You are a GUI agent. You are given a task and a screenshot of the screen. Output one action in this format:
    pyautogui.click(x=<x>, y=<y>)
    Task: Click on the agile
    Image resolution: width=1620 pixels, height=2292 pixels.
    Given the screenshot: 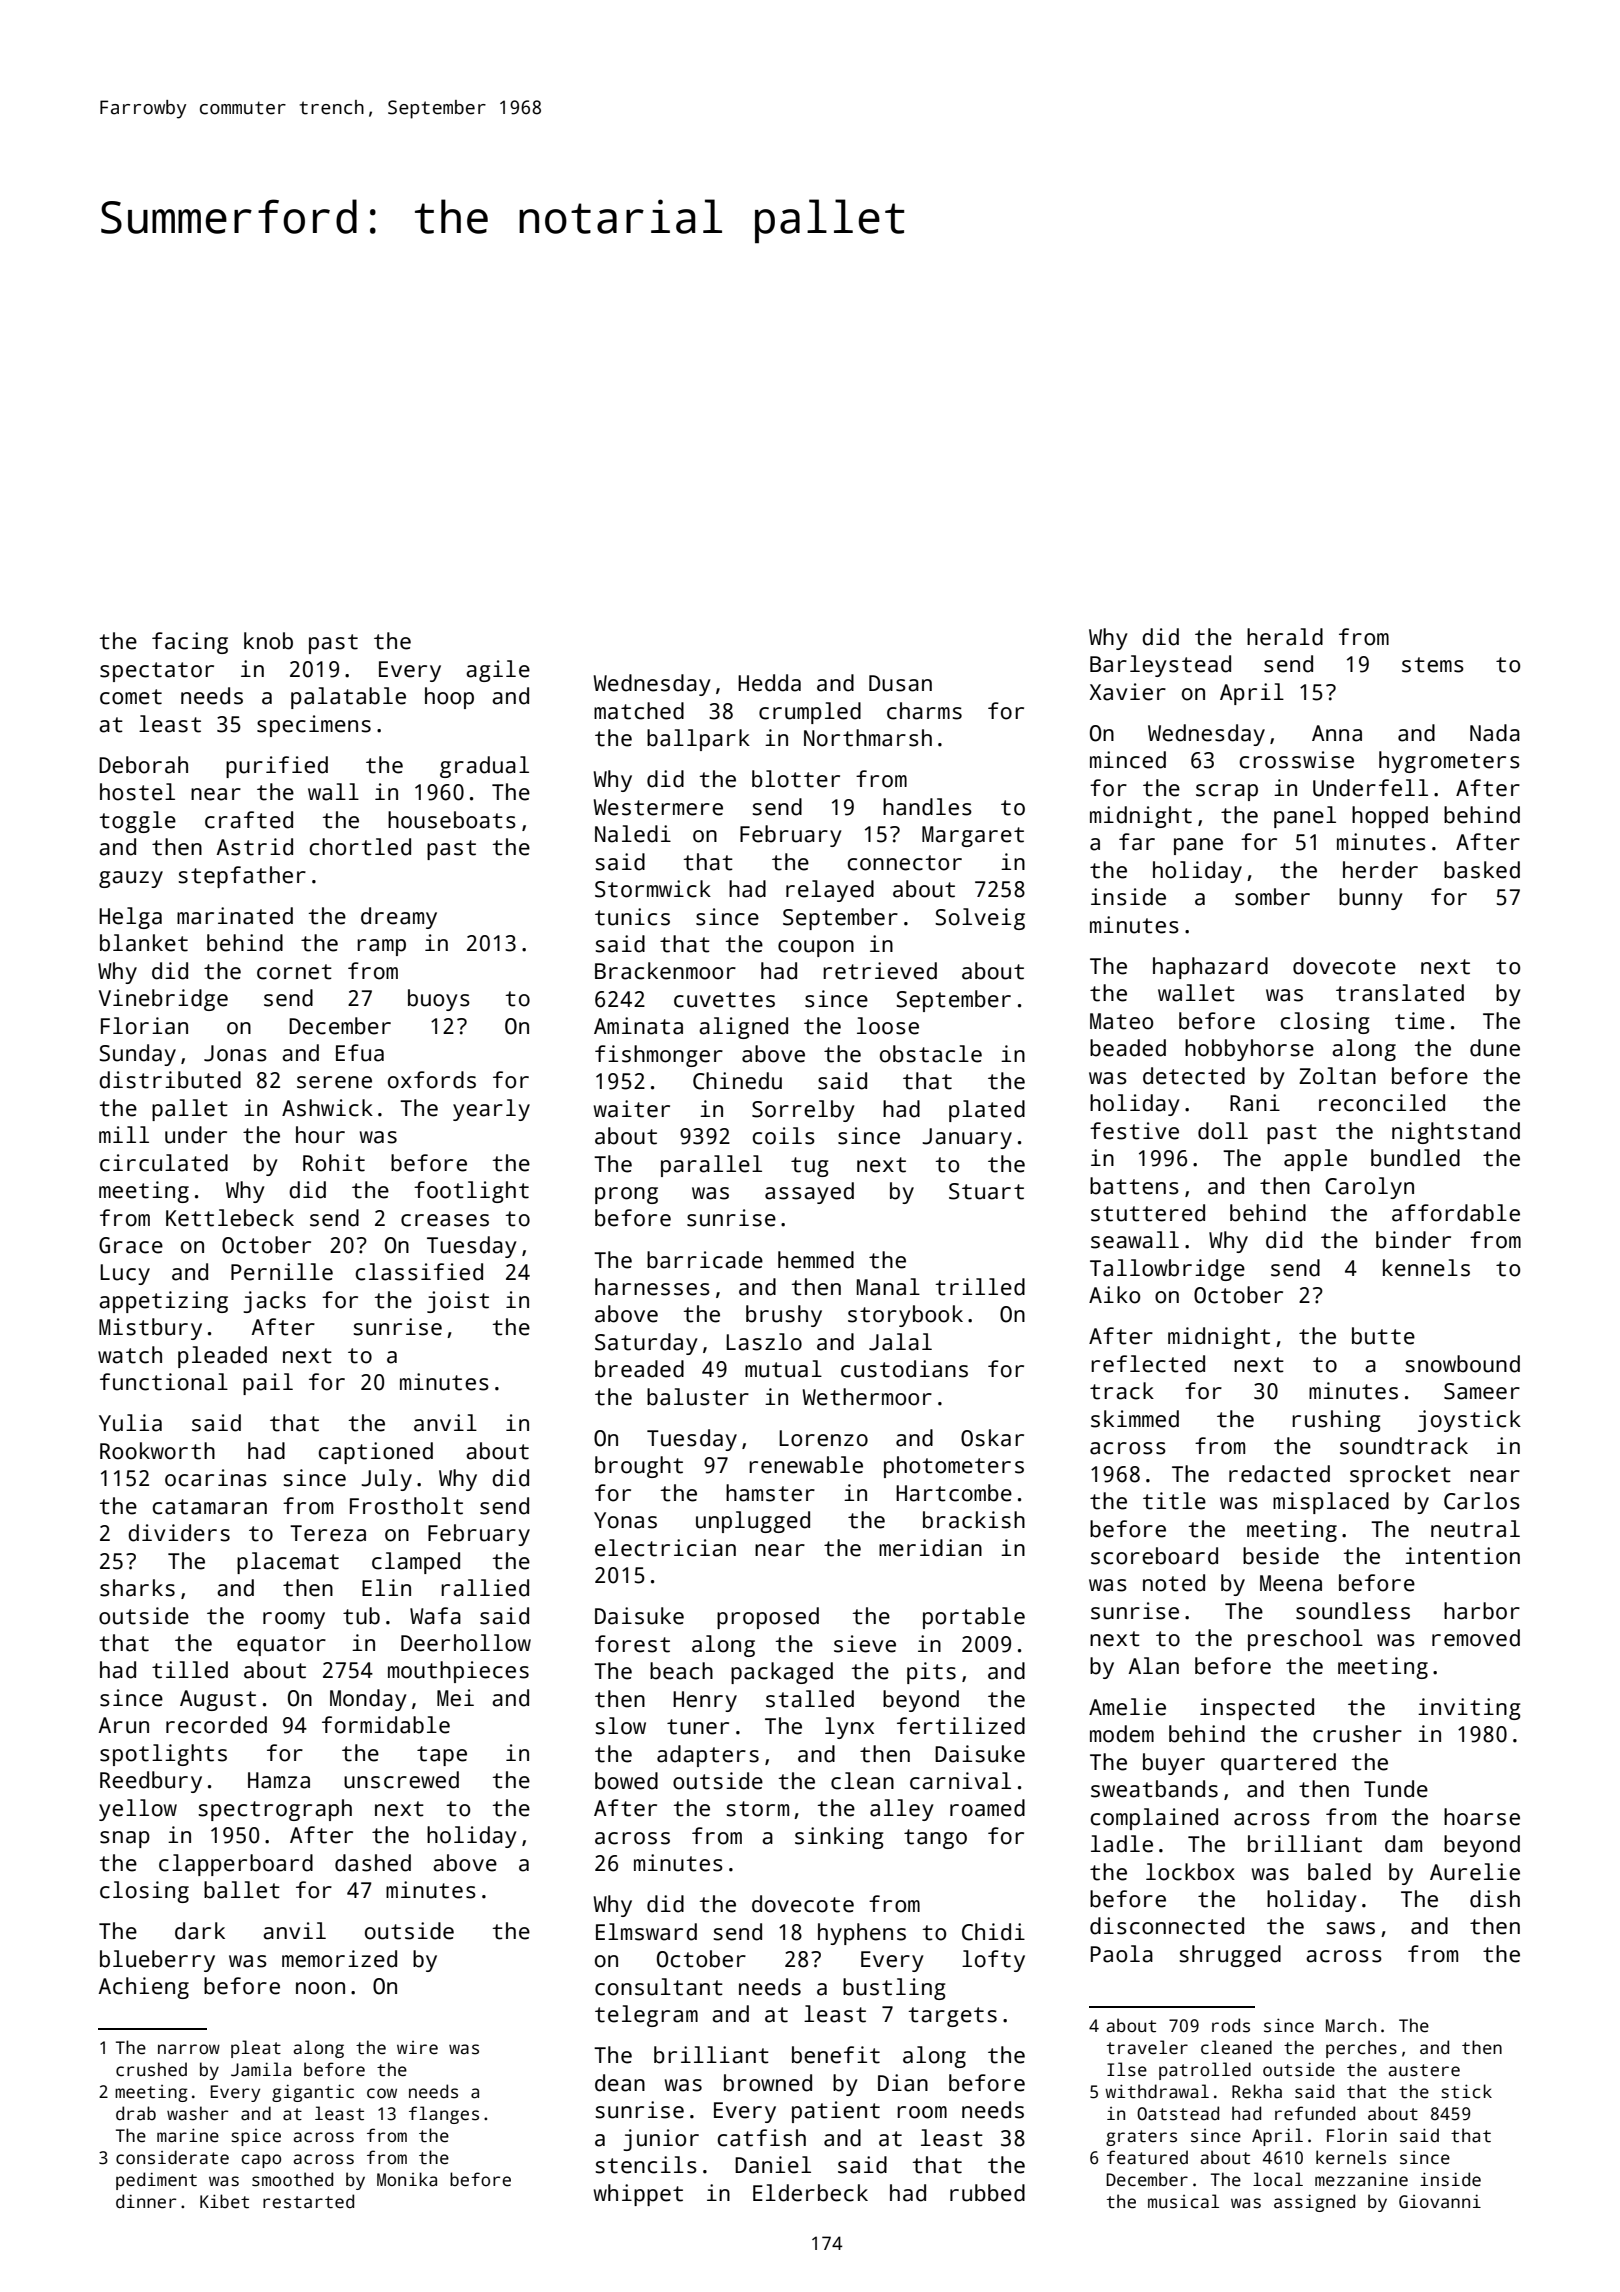 What is the action you would take?
    pyautogui.click(x=498, y=671)
